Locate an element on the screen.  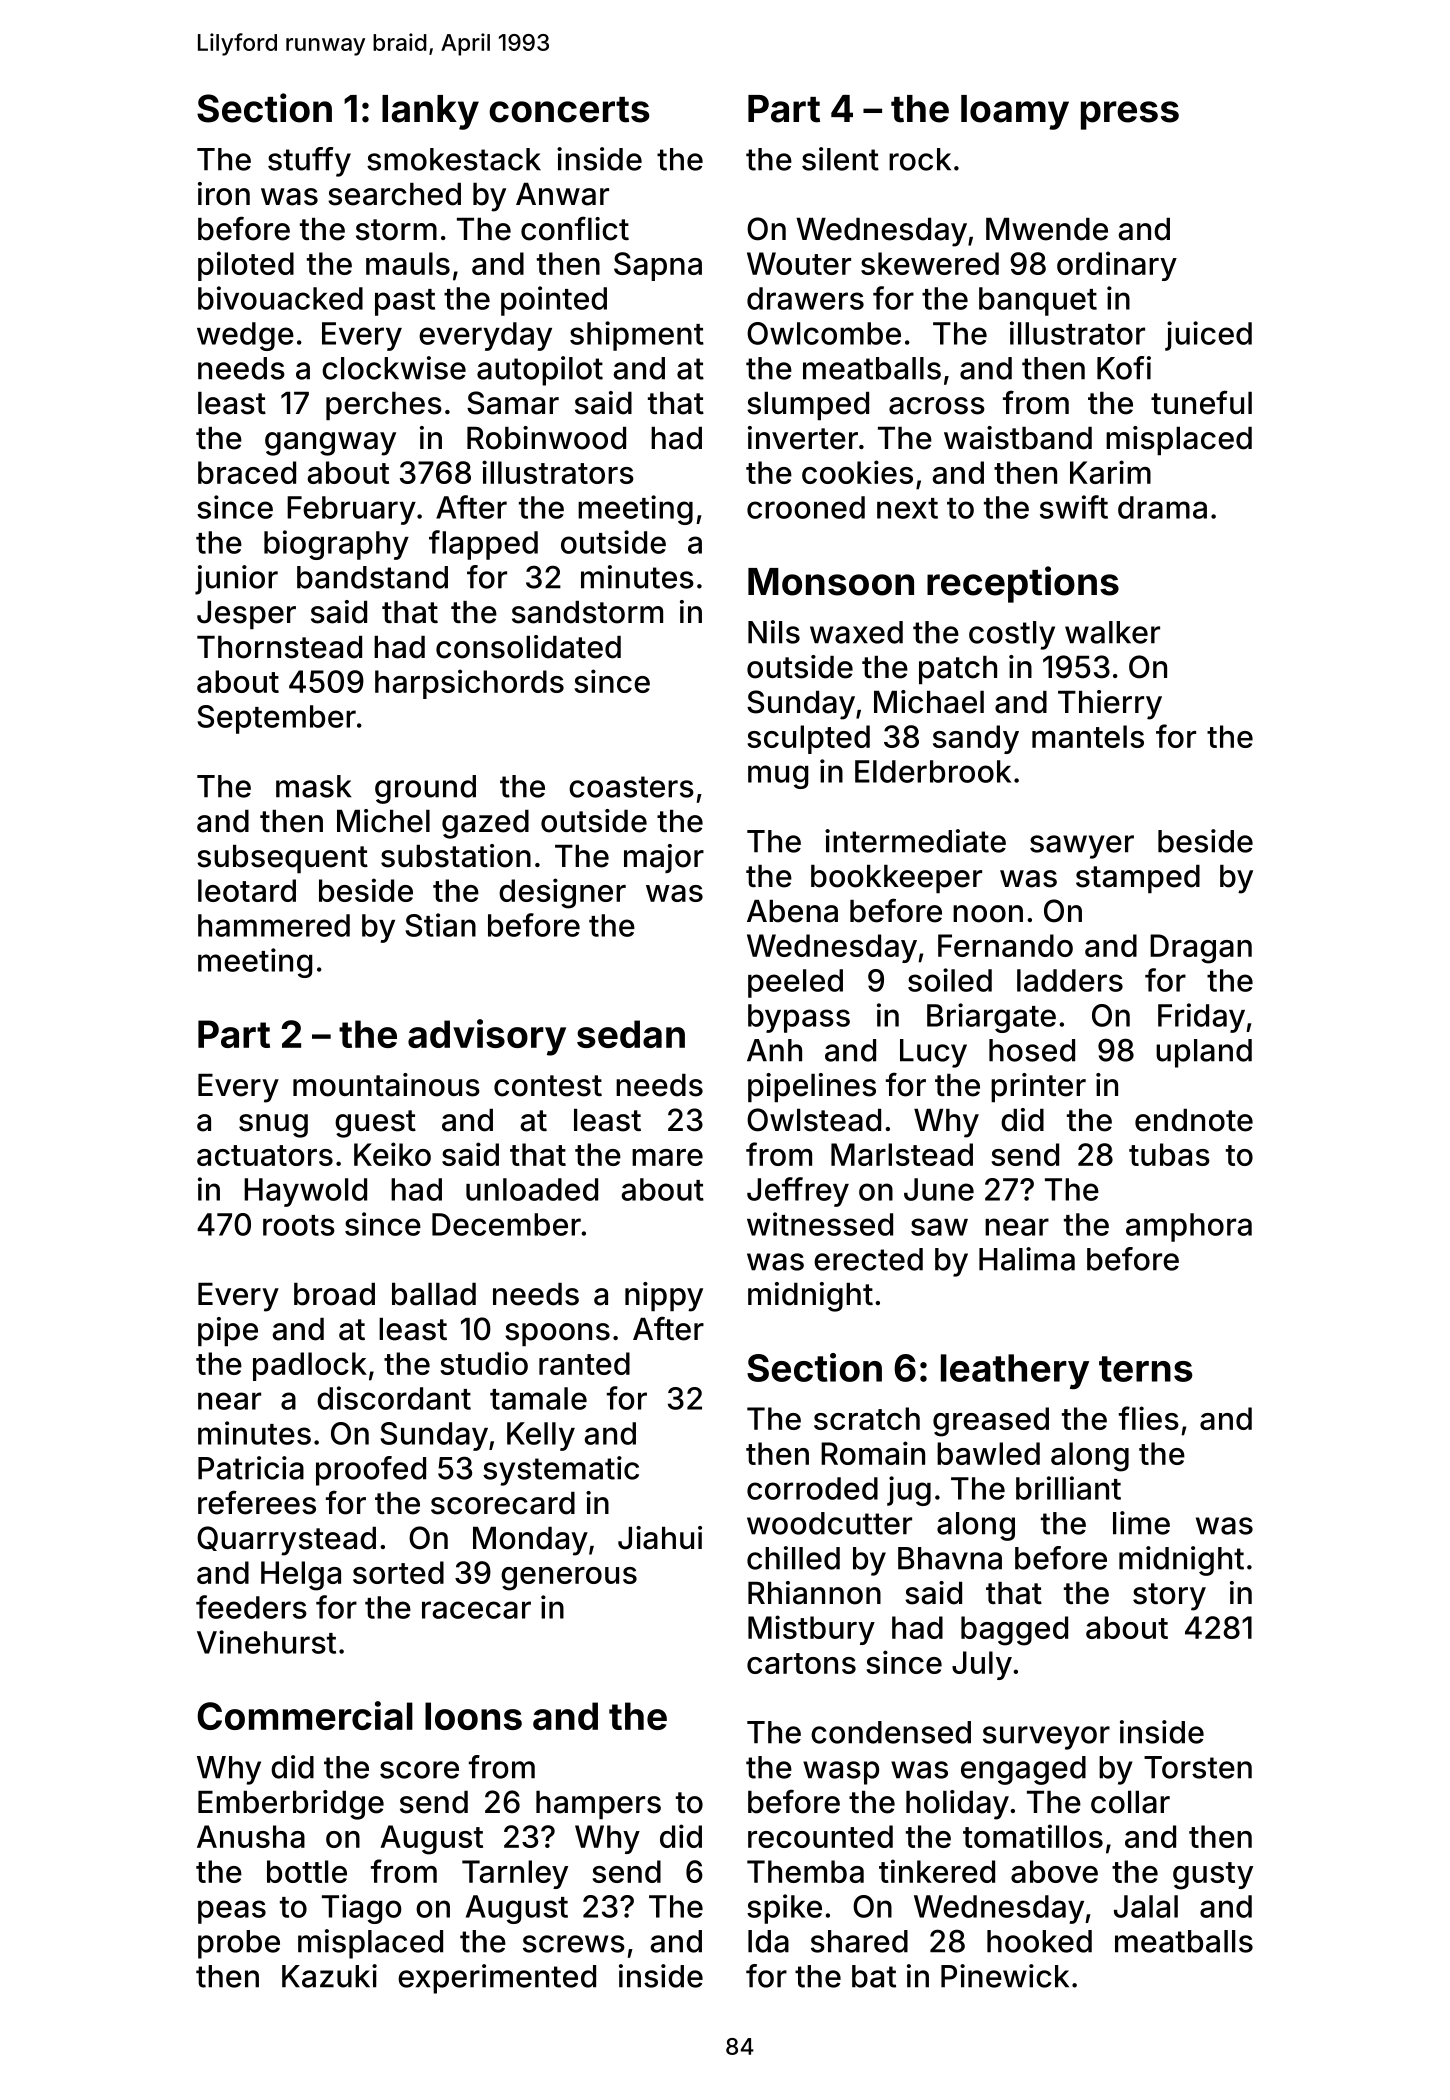
press is located at coordinates (1130, 115).
